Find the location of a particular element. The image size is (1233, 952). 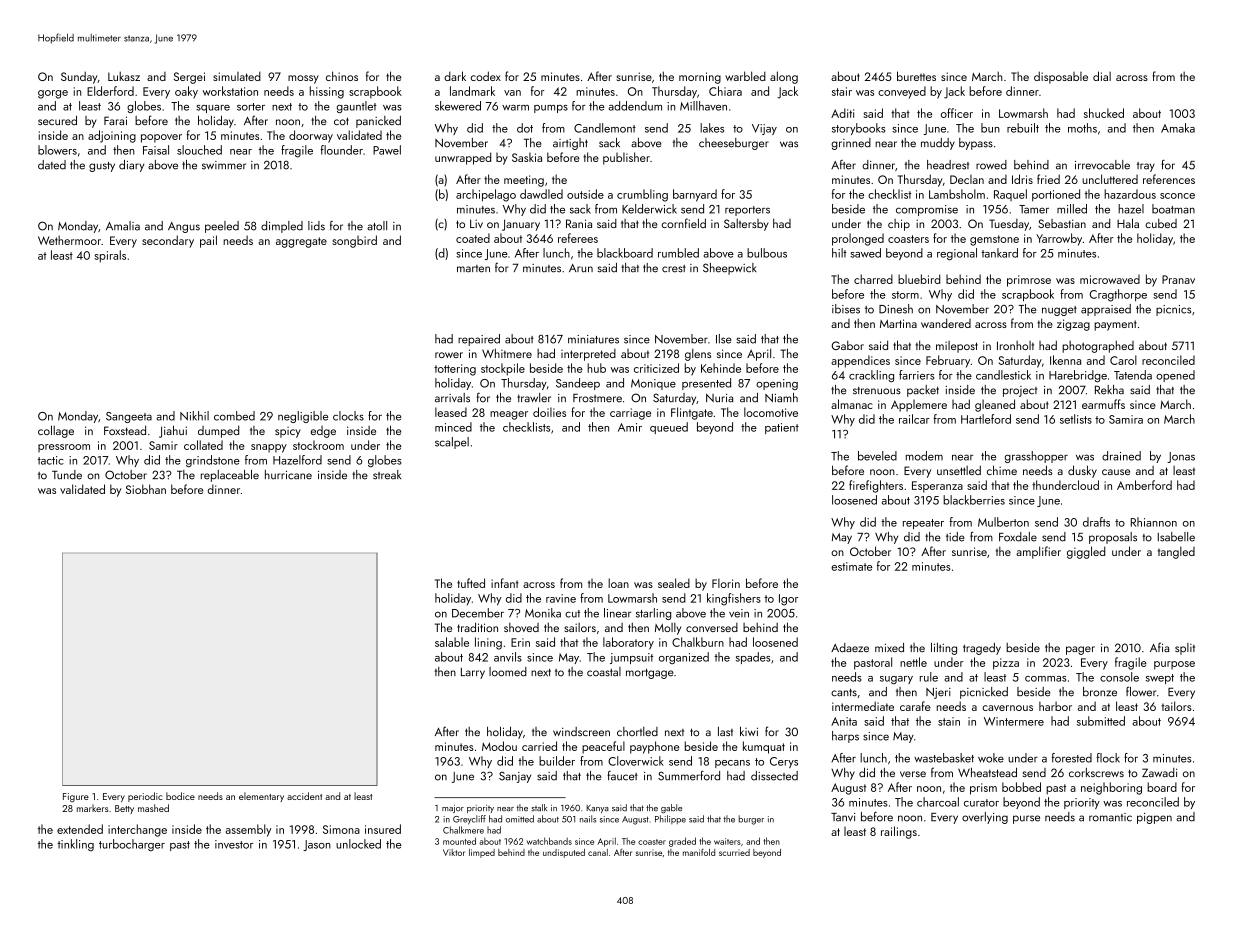

salable is located at coordinates (452, 642).
